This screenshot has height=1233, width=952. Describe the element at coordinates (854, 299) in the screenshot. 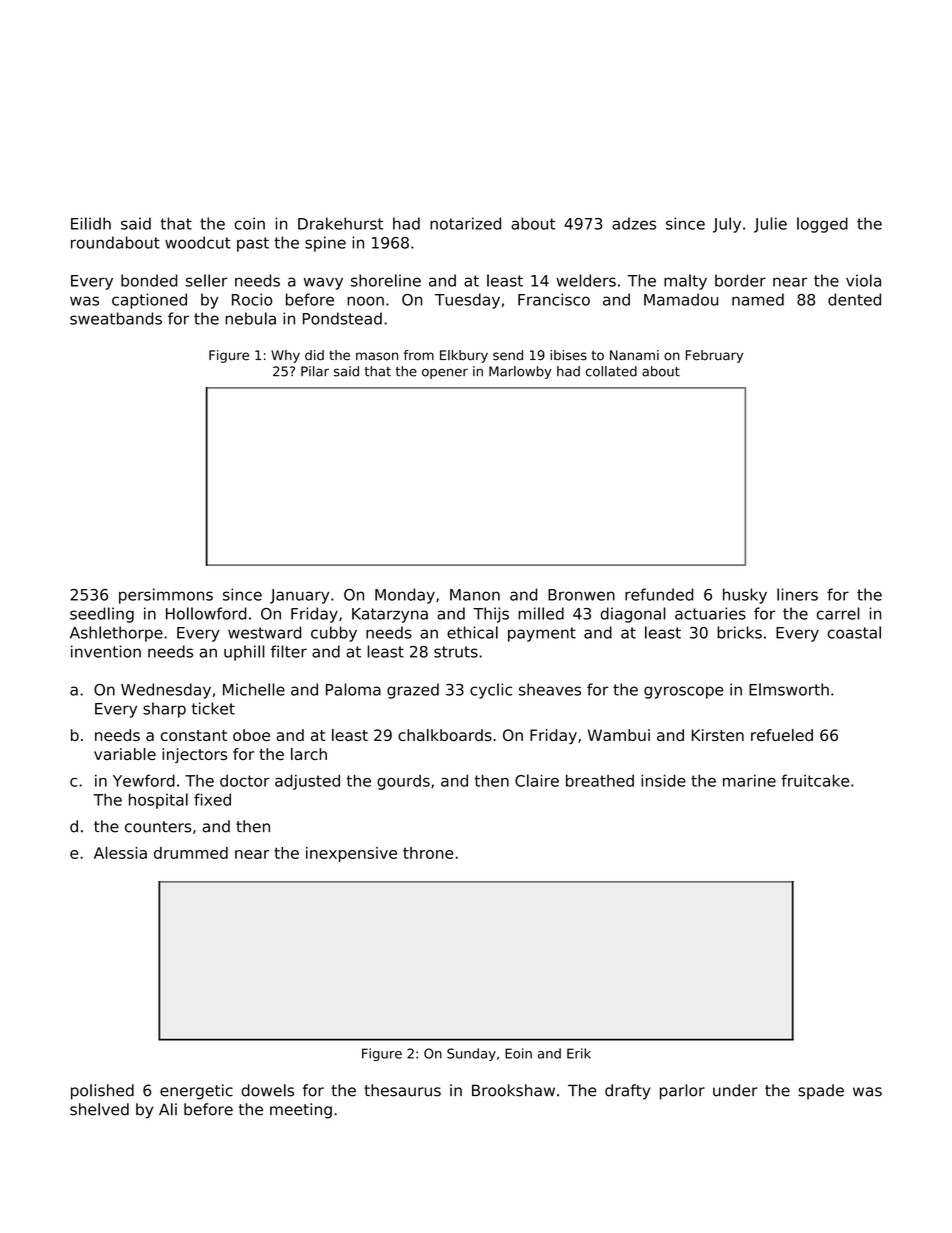

I see `dented` at that location.
